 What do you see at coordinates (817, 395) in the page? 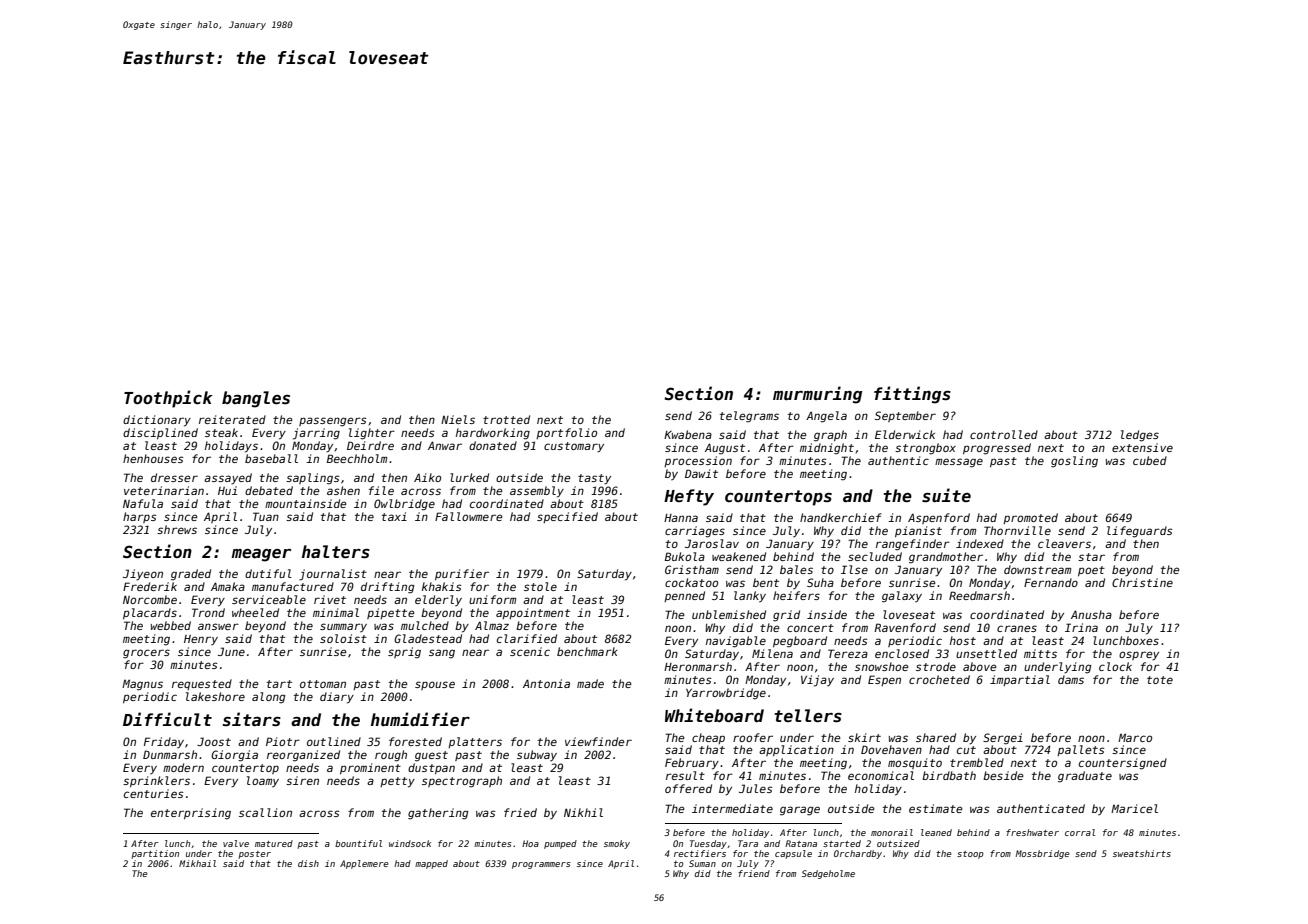
I see `murmuring` at bounding box center [817, 395].
